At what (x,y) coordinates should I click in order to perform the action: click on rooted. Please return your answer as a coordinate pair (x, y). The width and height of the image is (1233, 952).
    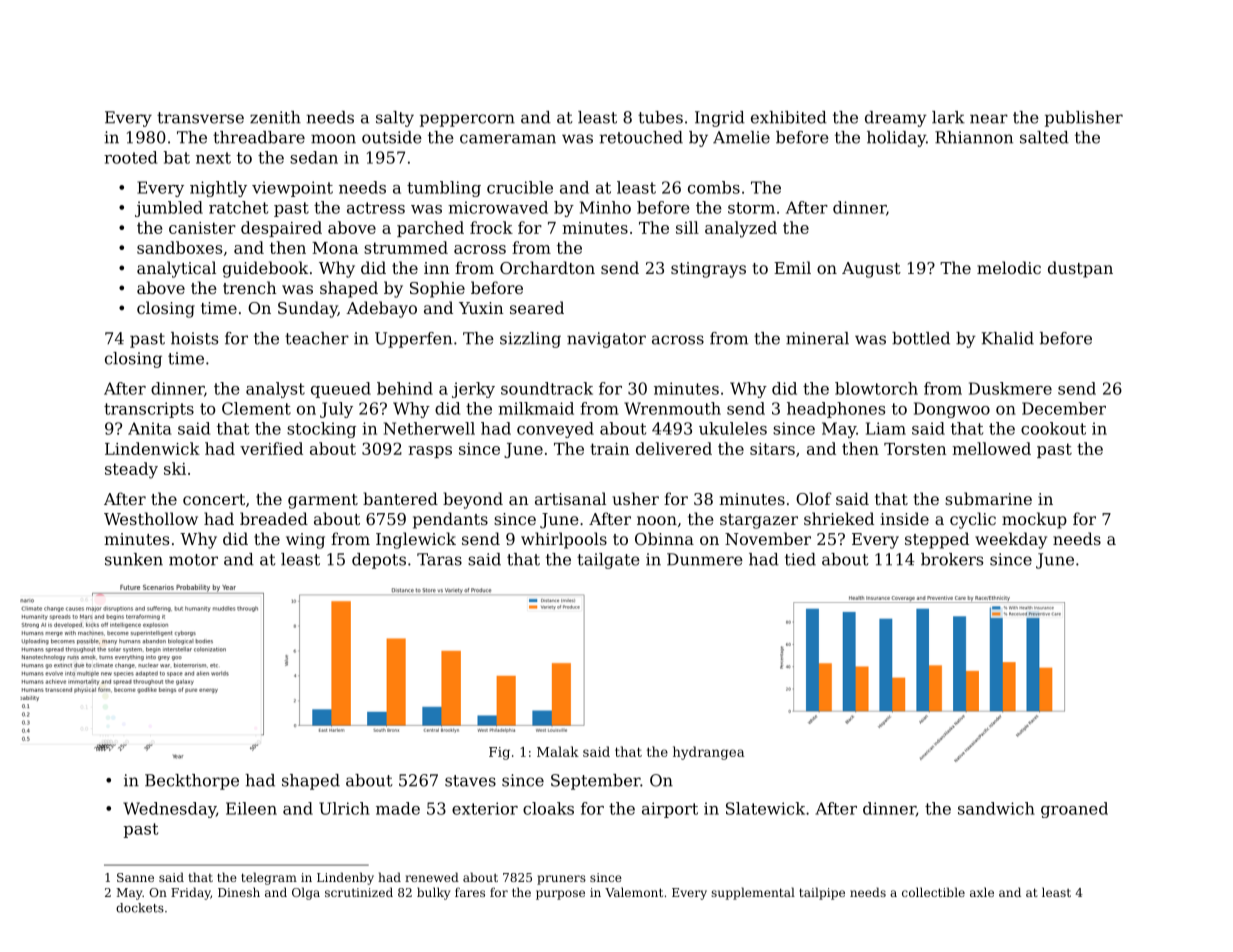
    Looking at the image, I should click on (130, 157).
